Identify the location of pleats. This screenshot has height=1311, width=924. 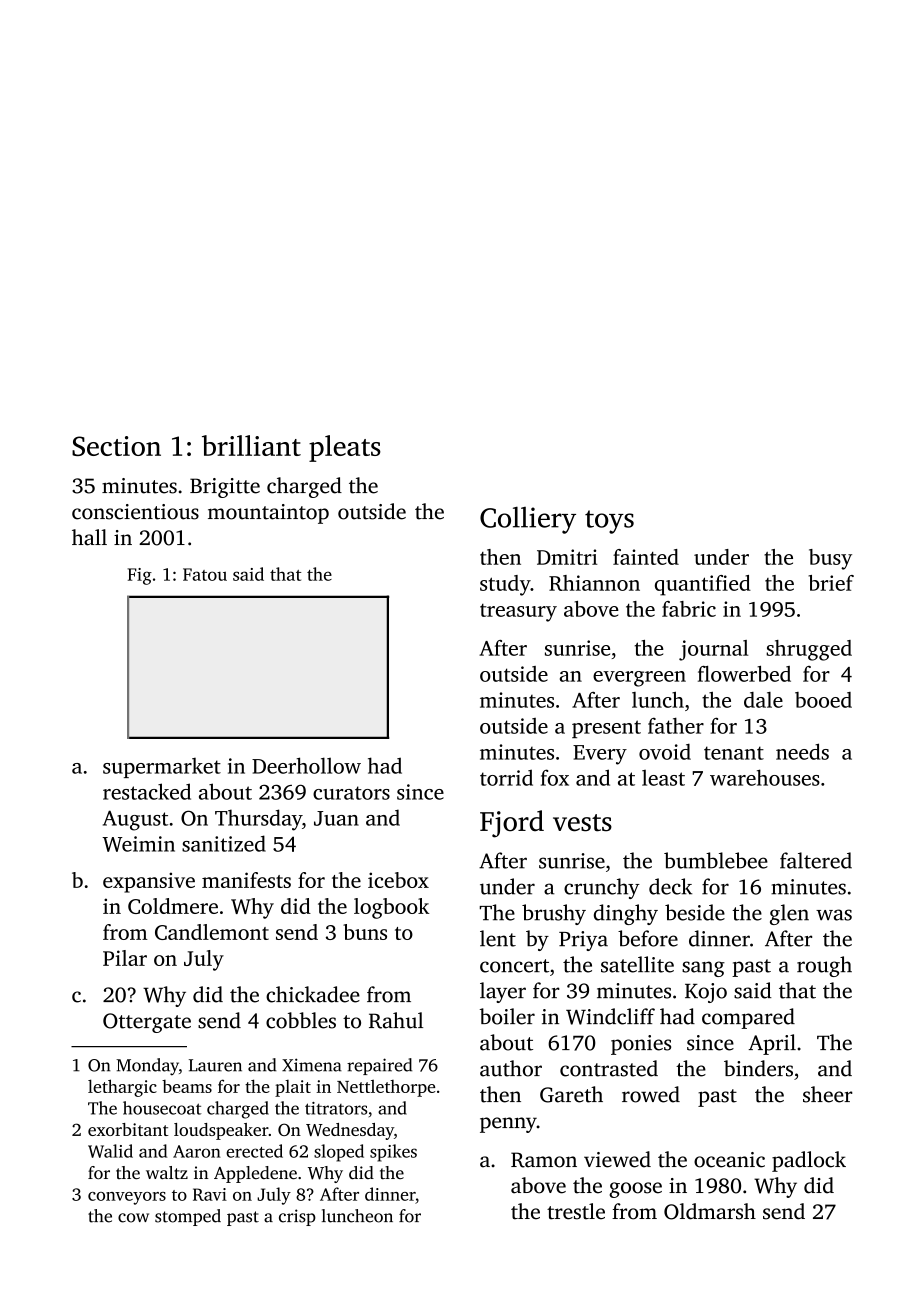
(345, 448).
